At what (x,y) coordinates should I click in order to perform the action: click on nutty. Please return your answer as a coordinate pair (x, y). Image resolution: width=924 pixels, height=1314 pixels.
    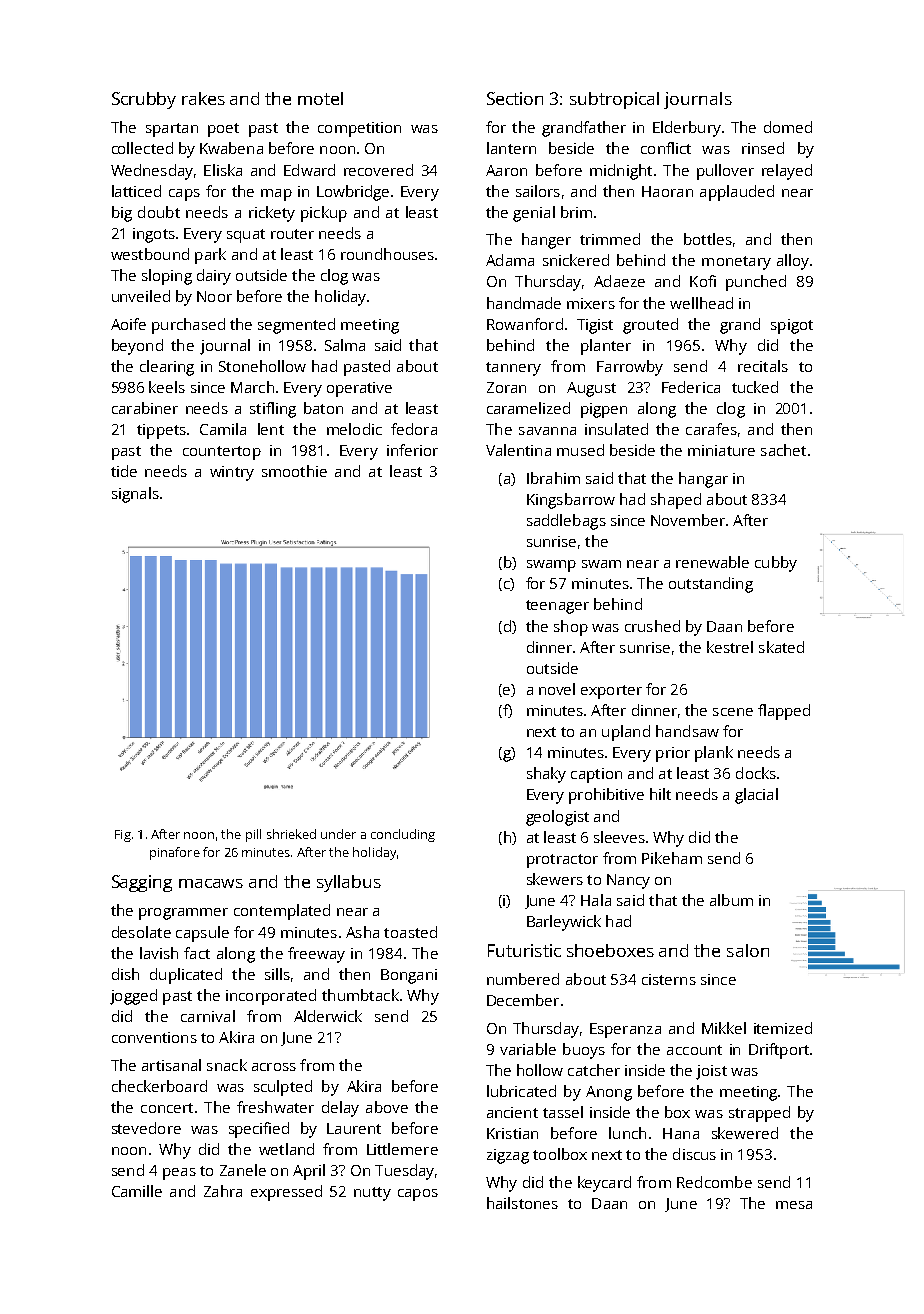
    Looking at the image, I should click on (372, 1194).
